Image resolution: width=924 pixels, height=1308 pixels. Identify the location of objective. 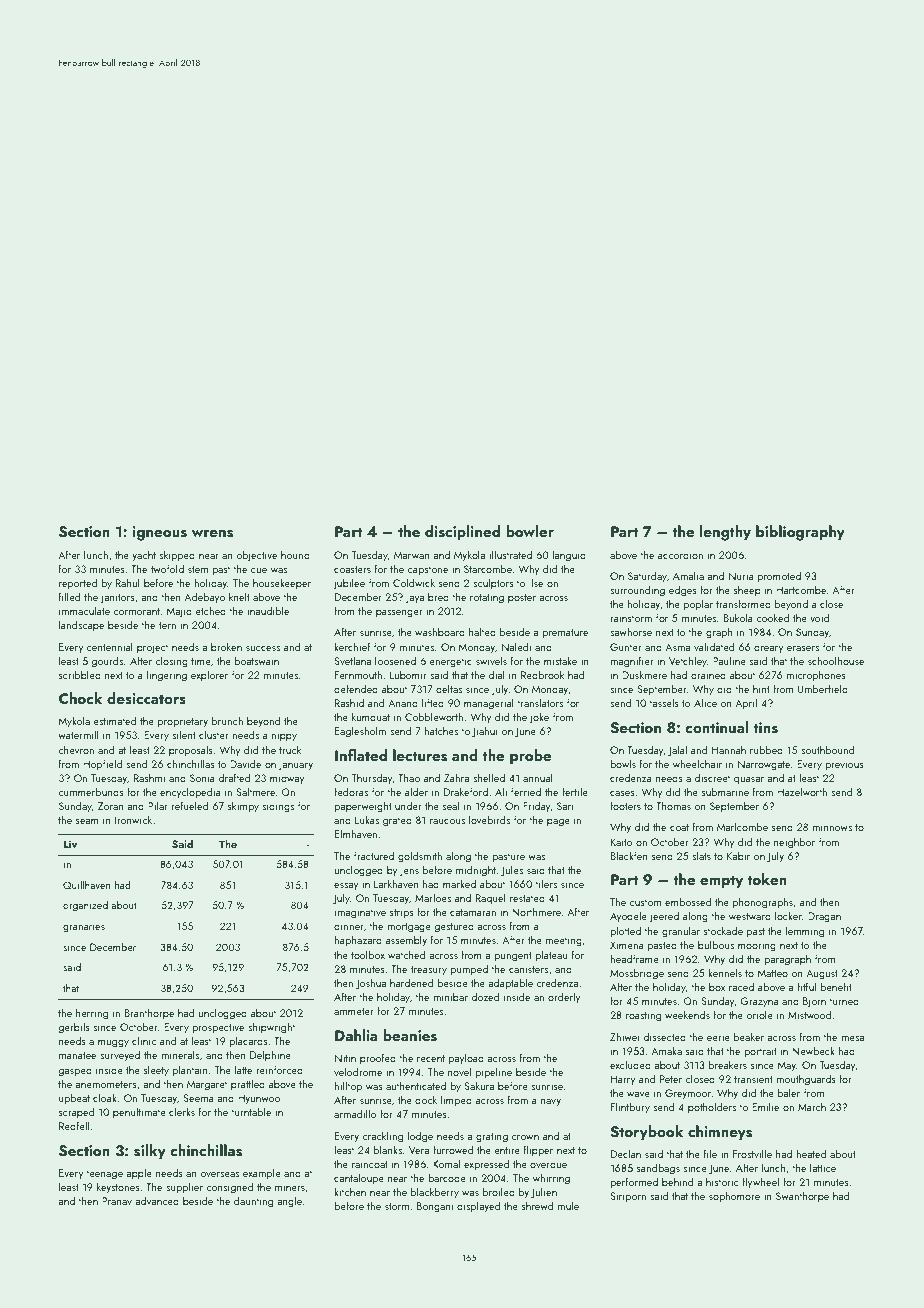
(256, 556).
